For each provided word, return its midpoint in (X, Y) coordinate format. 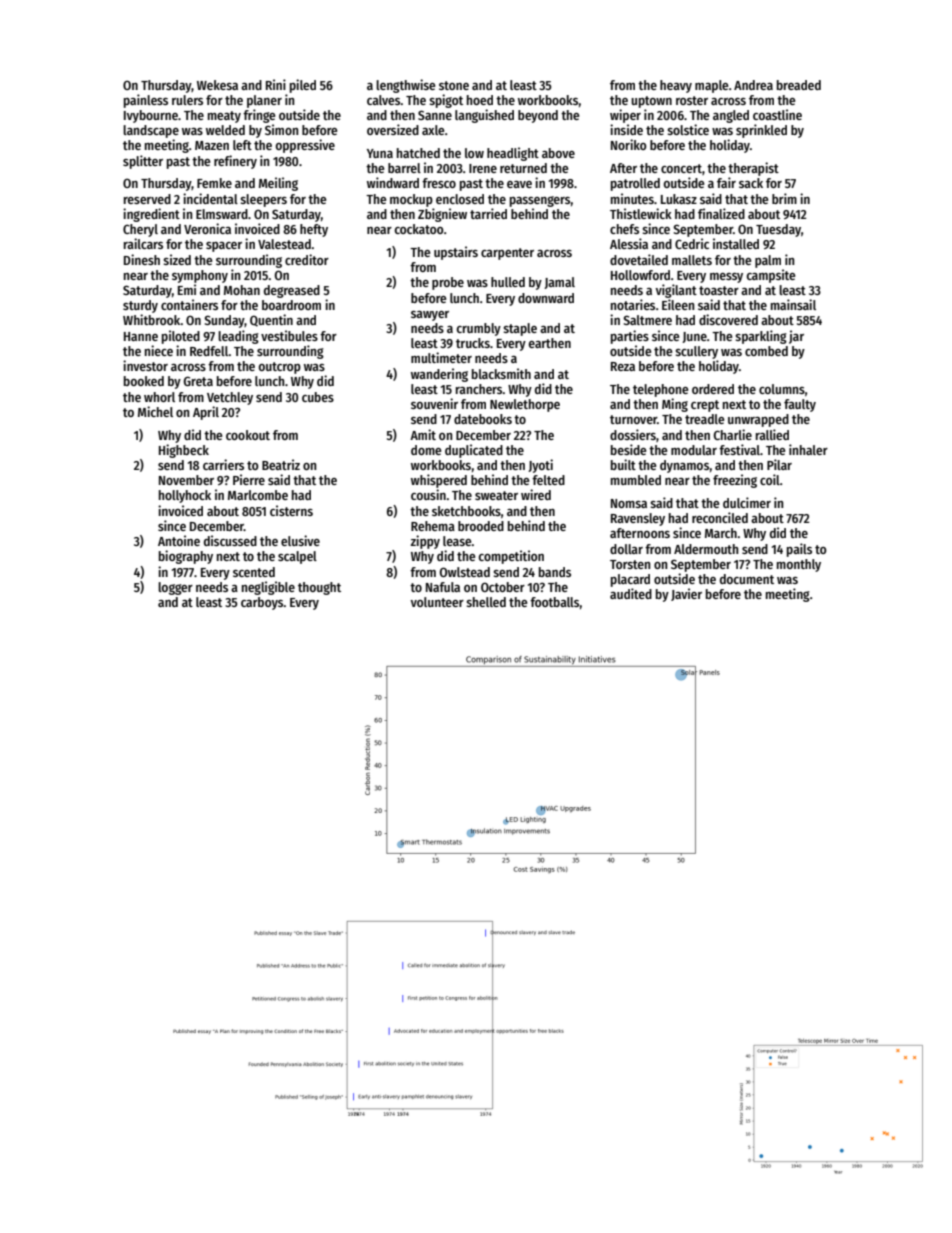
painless (146, 101)
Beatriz (281, 464)
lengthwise (405, 86)
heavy (676, 86)
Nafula (443, 587)
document (747, 579)
